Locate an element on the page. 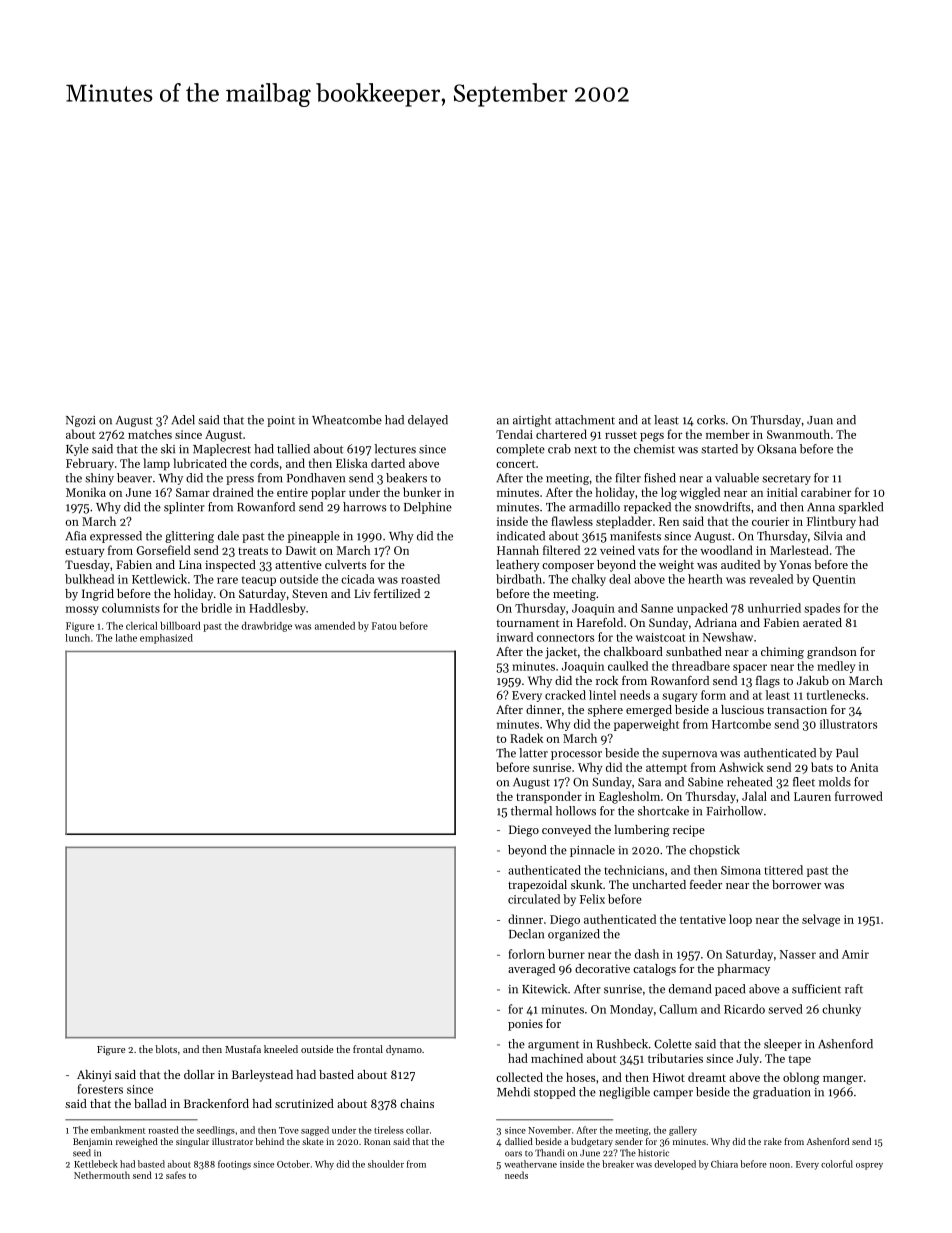  circulated is located at coordinates (534, 899).
